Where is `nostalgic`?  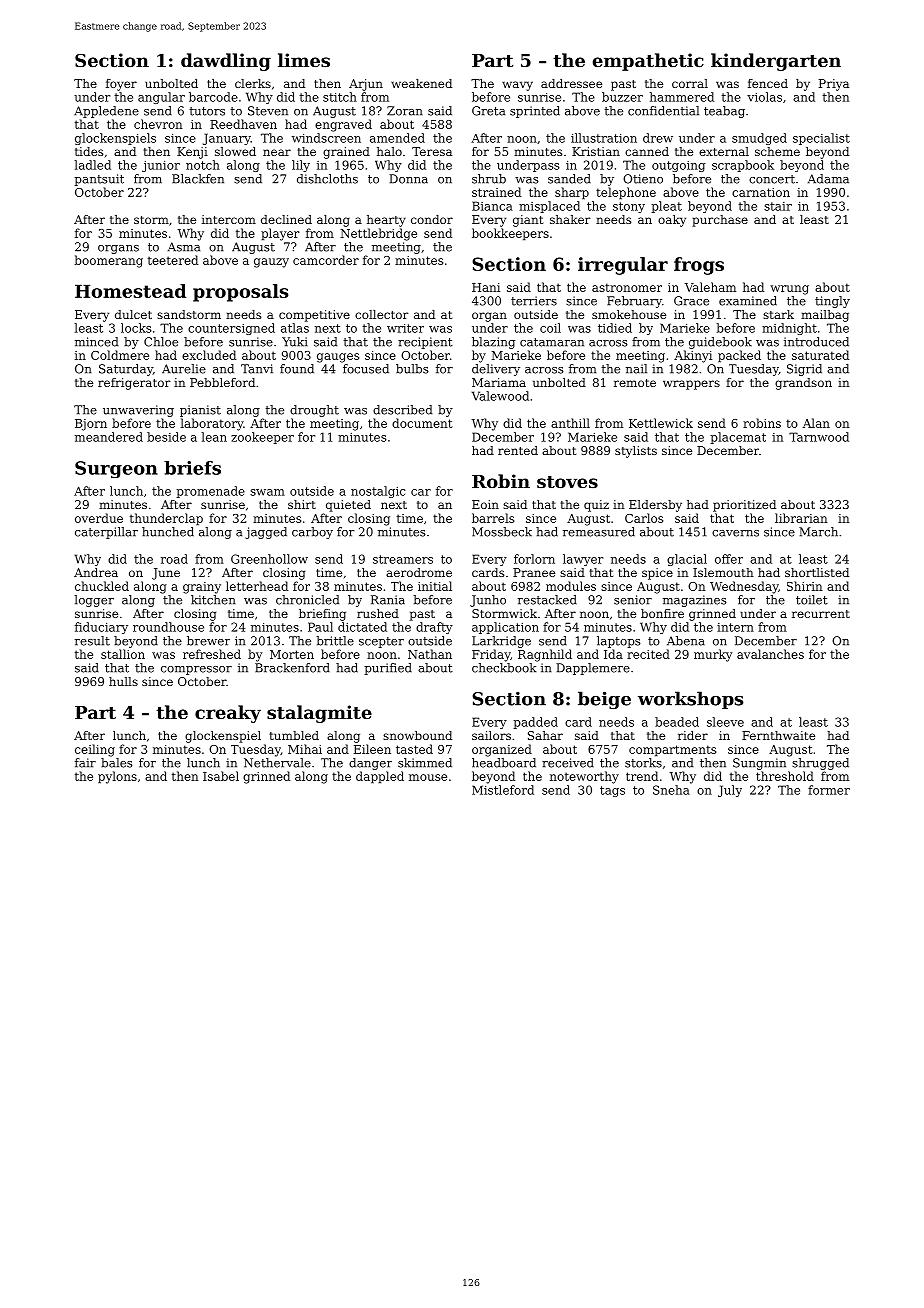
nostalgic is located at coordinates (378, 492).
